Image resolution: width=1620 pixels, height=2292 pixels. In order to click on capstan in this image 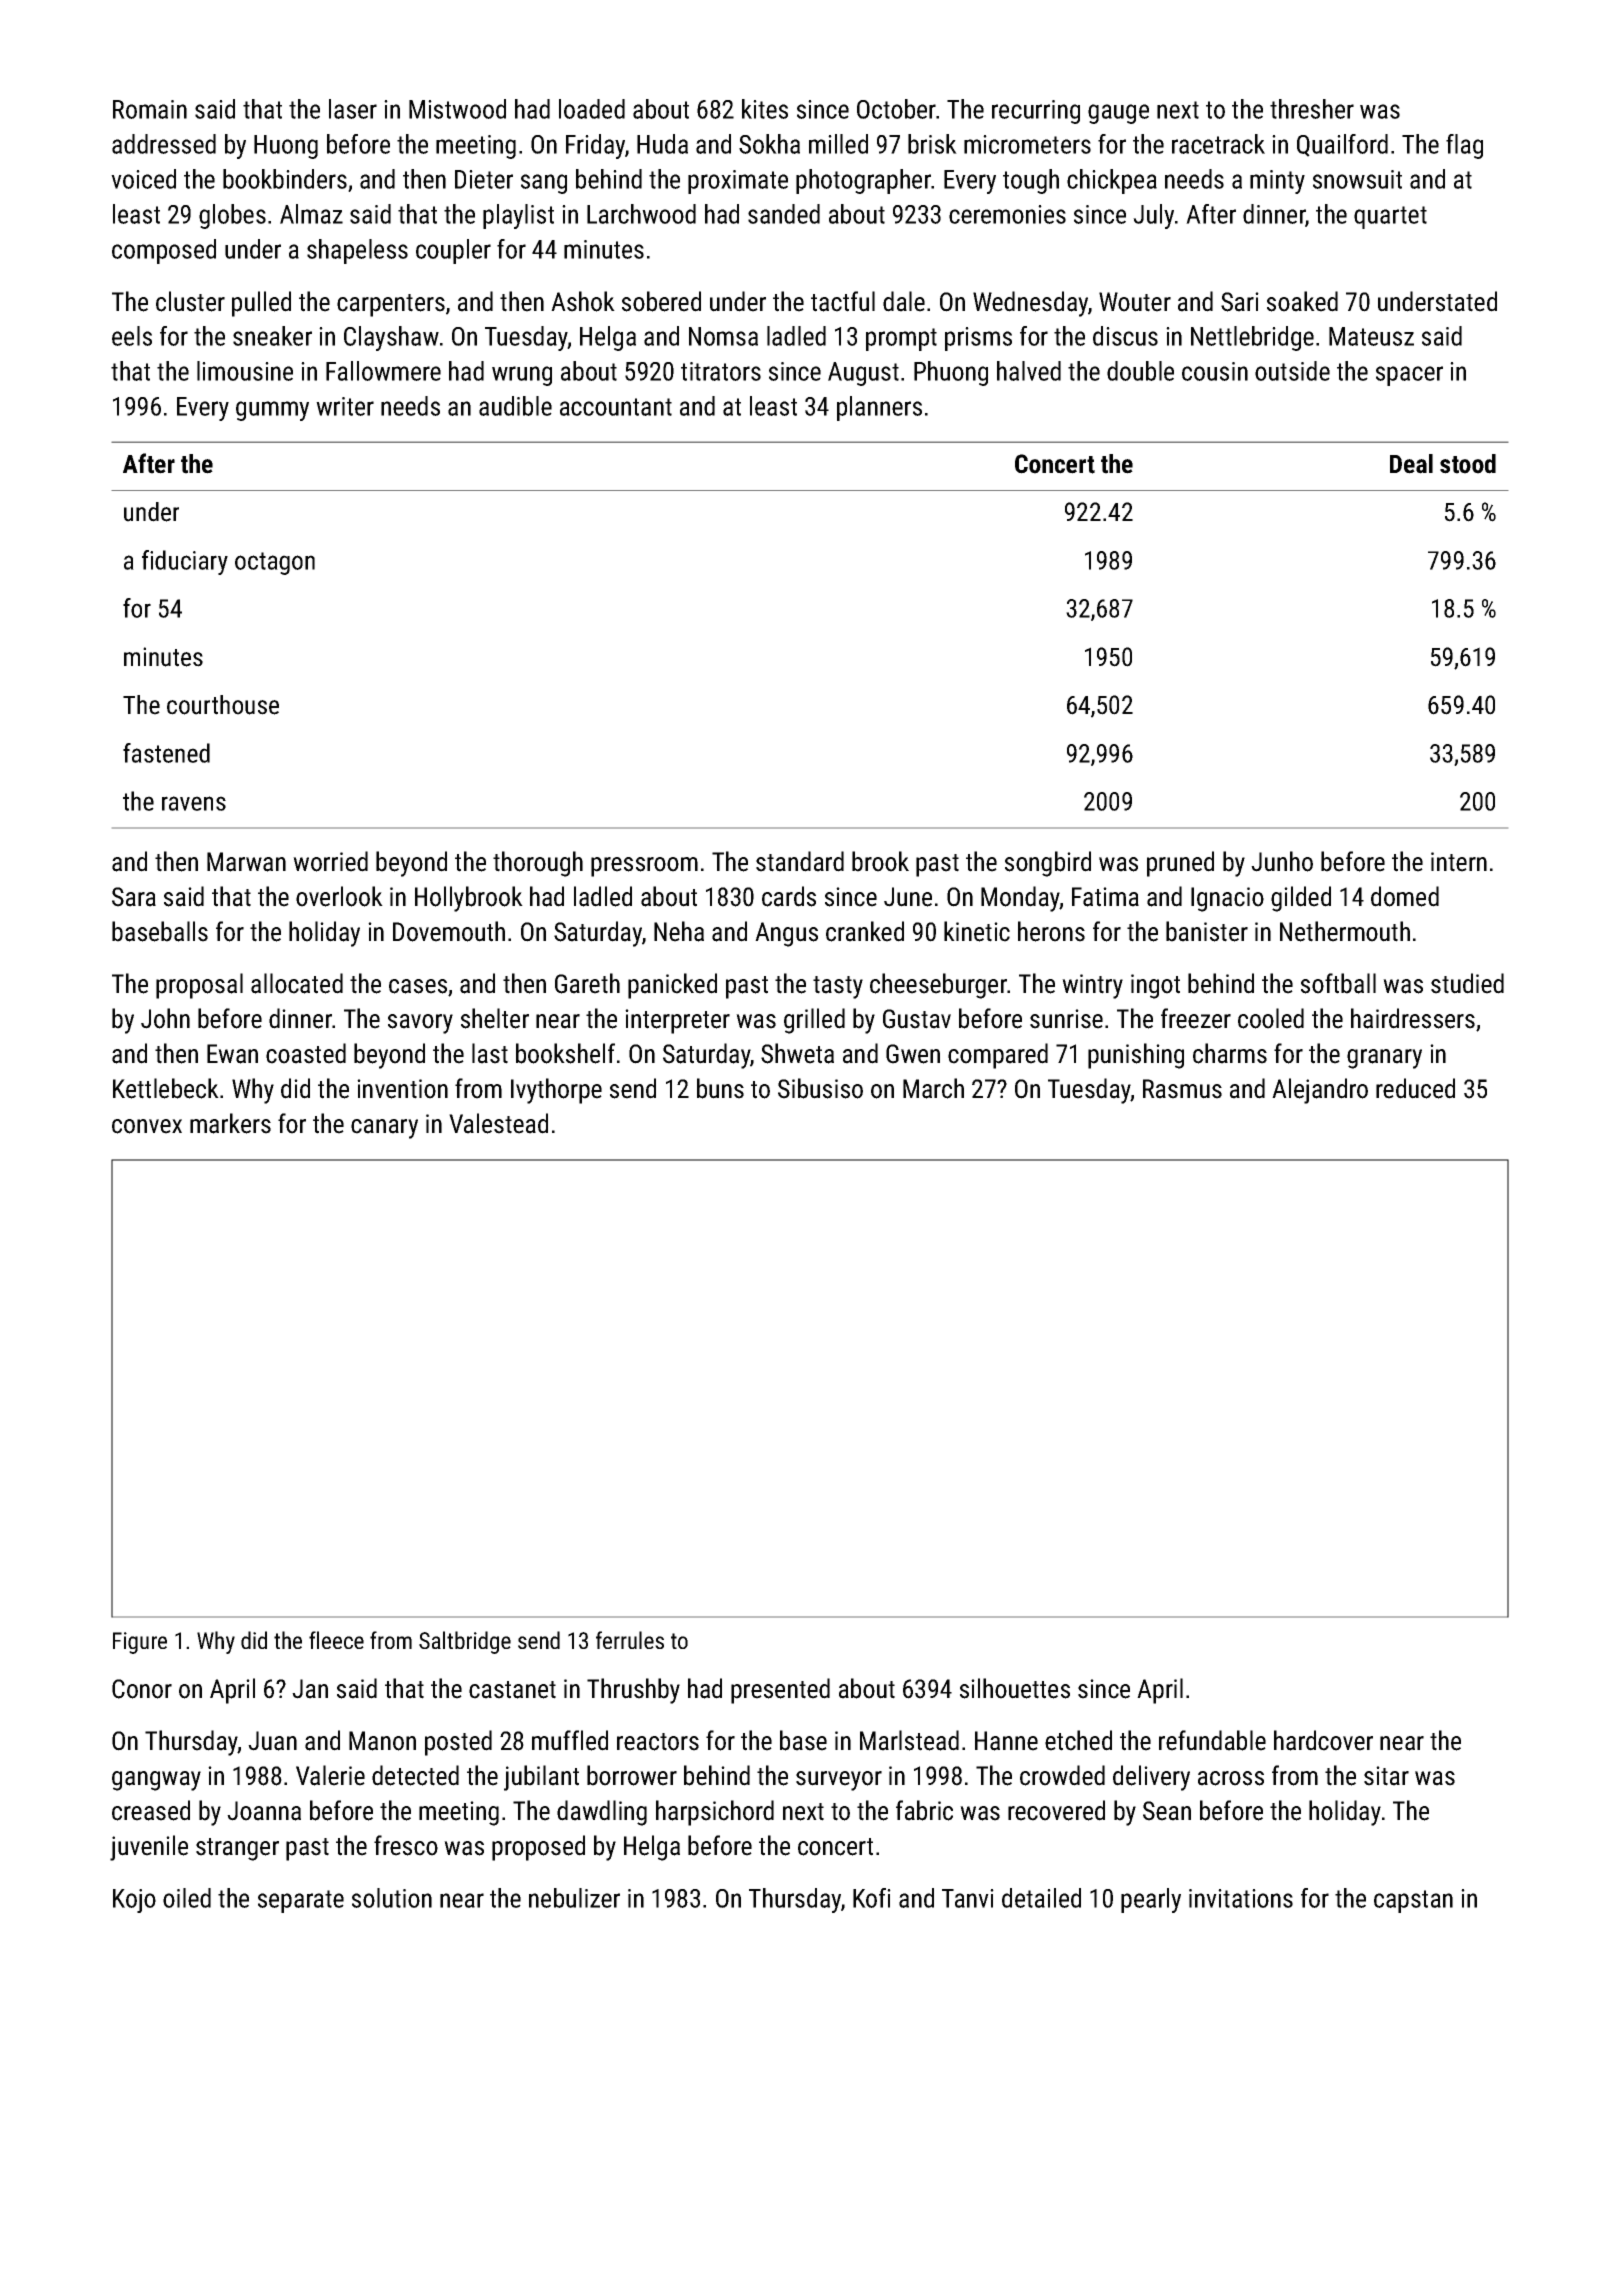, I will do `click(1413, 1901)`.
